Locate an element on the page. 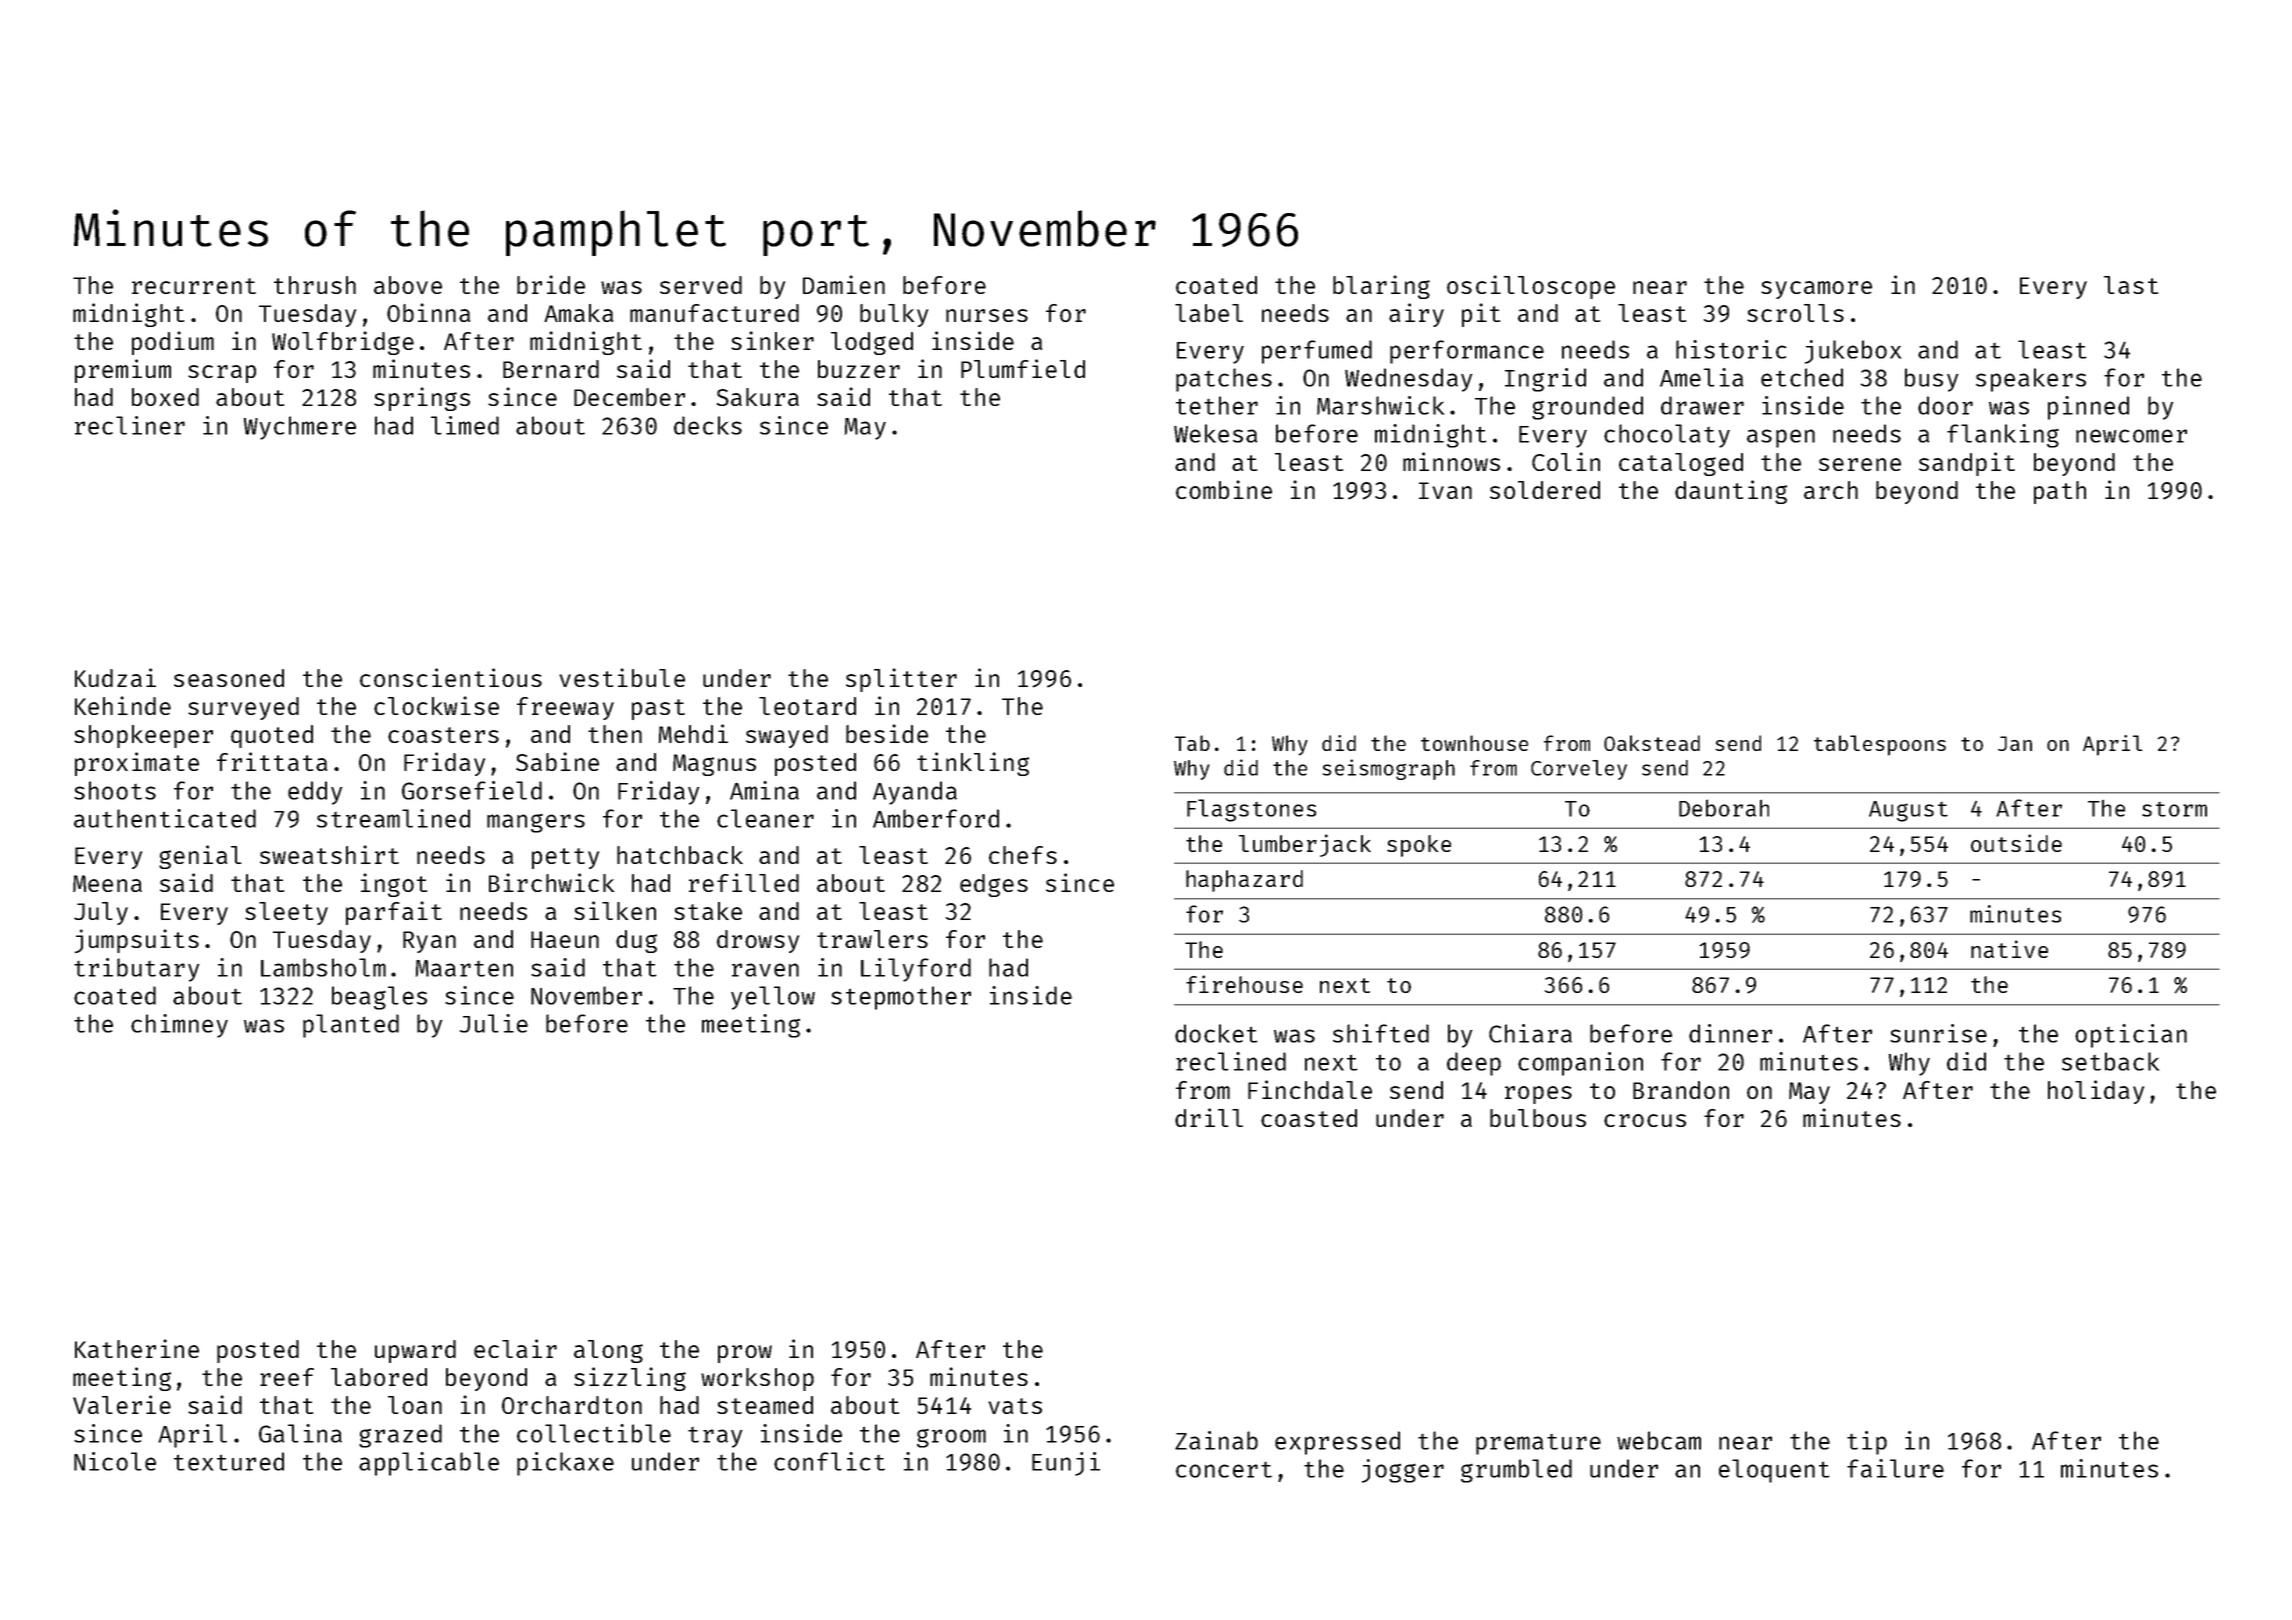  Amaka is located at coordinates (578, 313).
